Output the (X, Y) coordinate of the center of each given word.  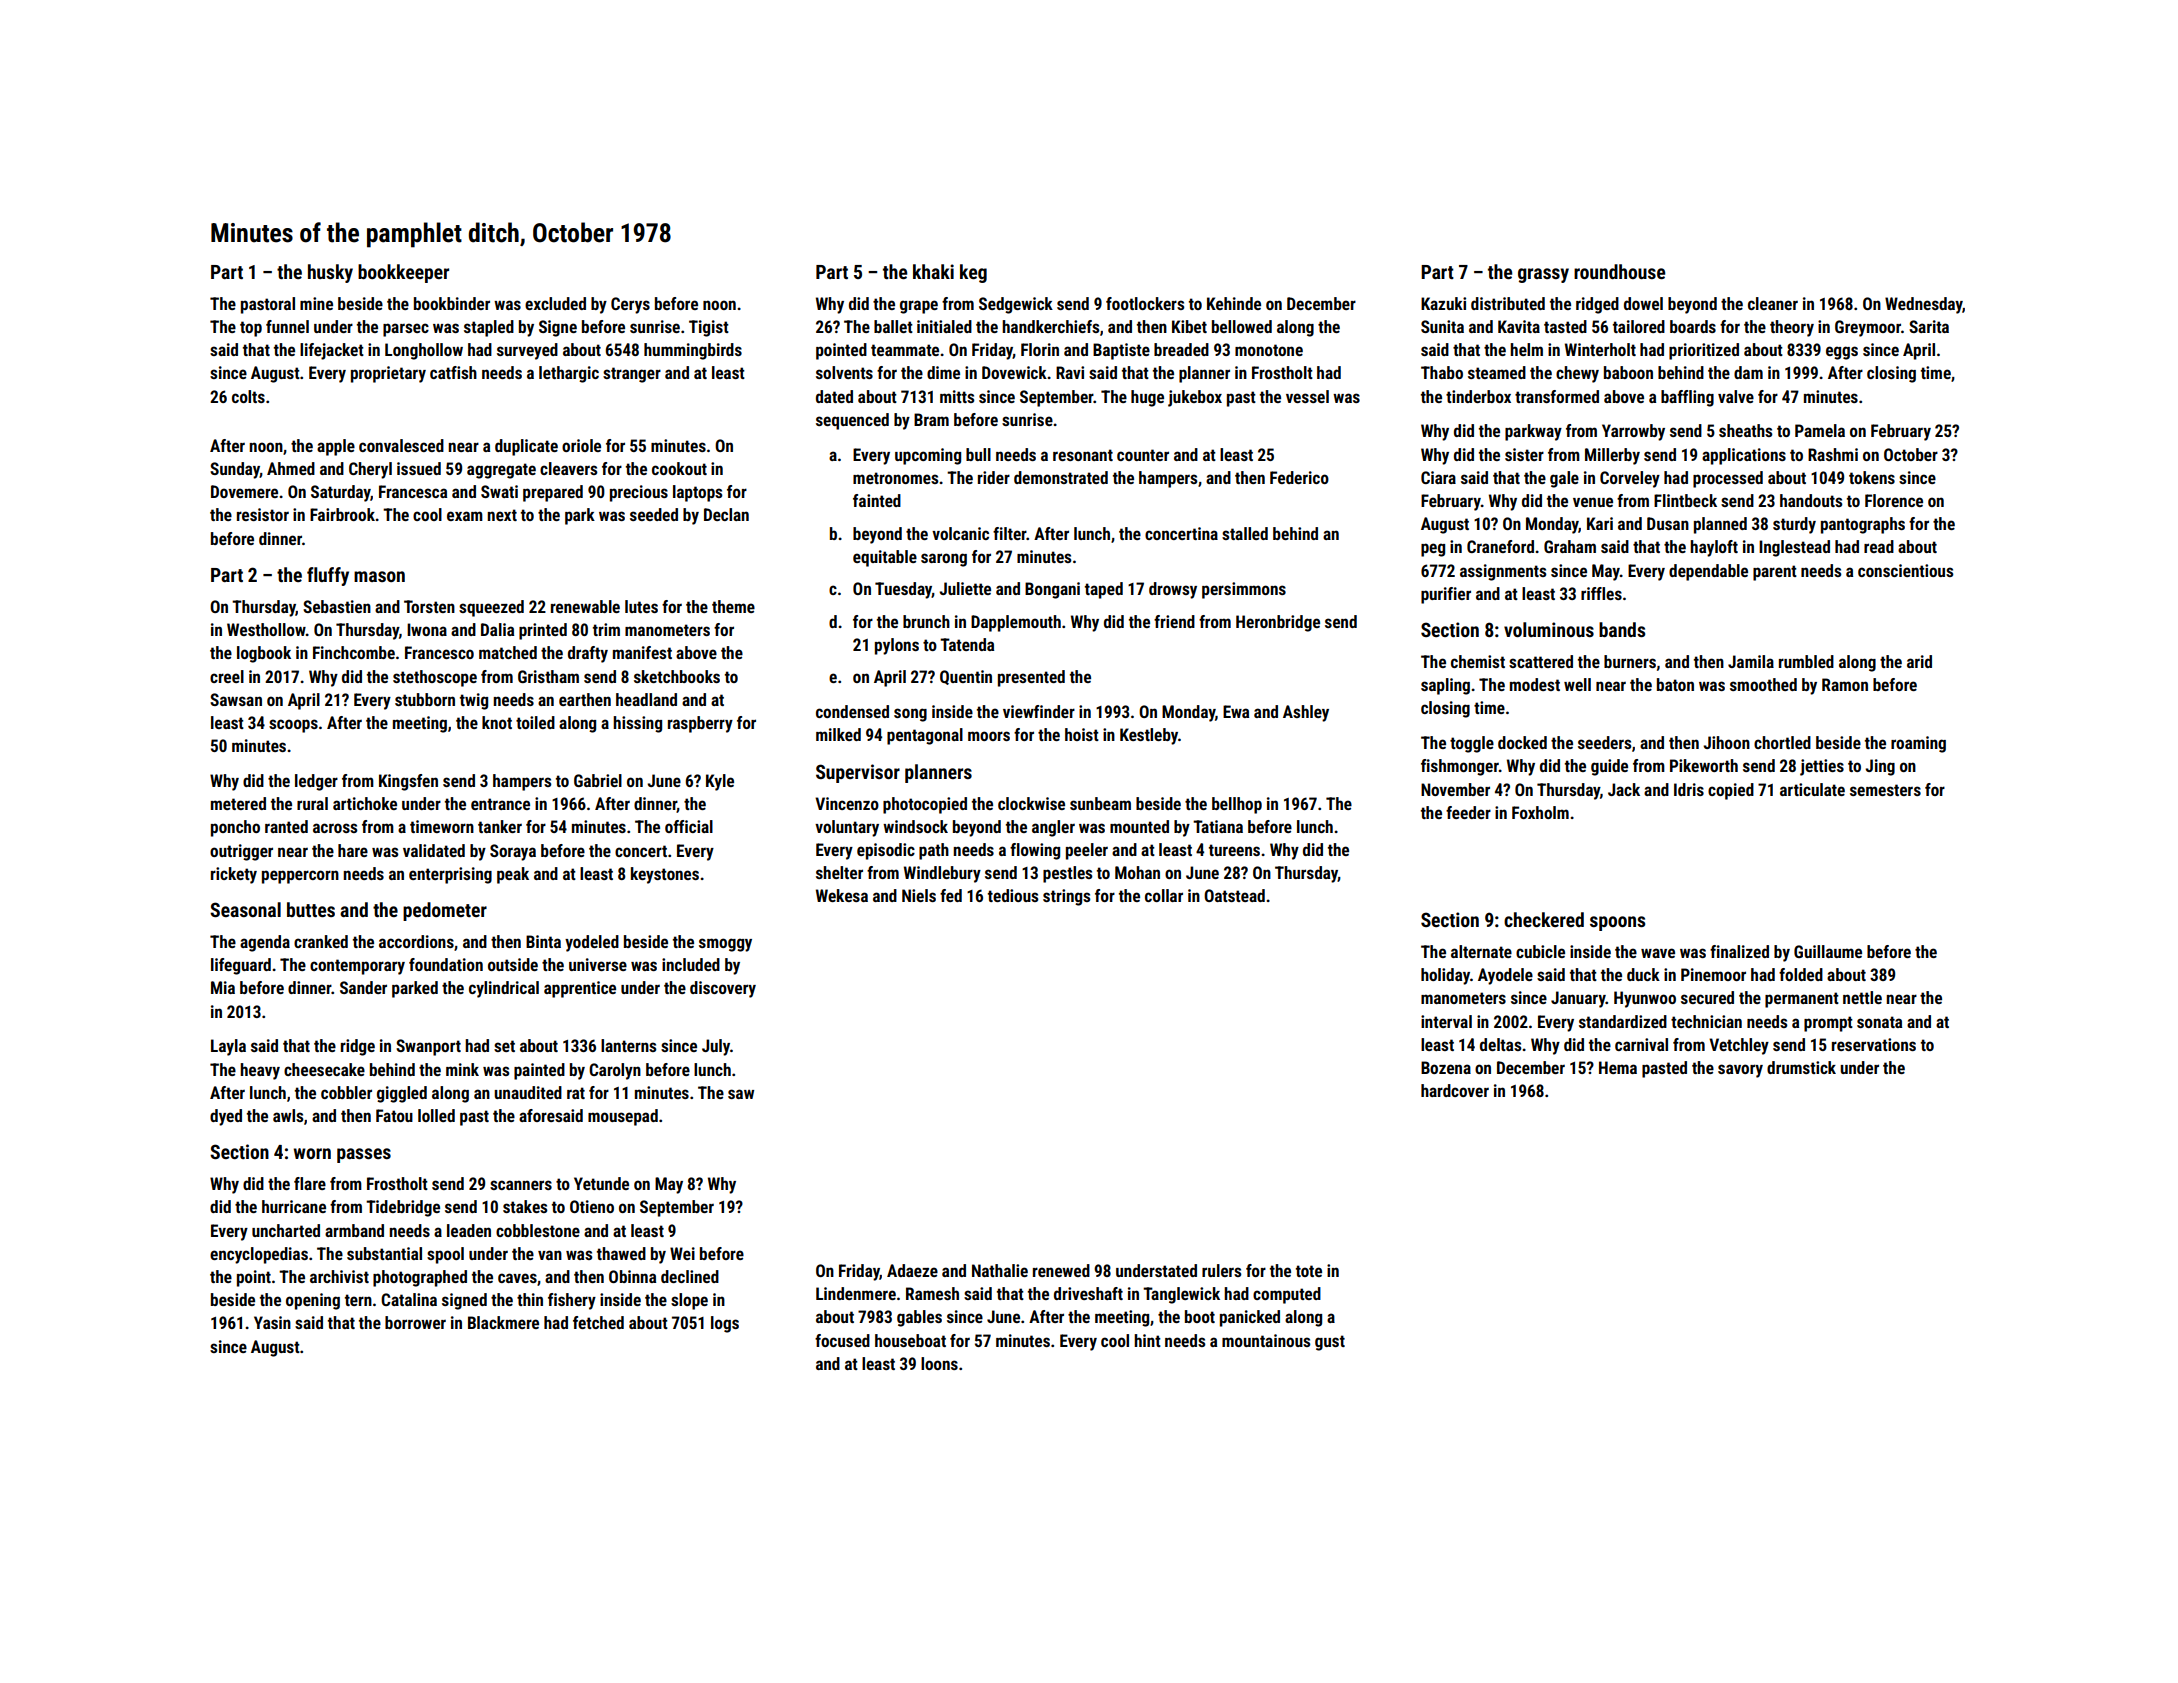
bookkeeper (403, 273)
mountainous (1266, 1340)
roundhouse (1619, 271)
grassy (1543, 275)
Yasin (272, 1322)
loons (939, 1363)
